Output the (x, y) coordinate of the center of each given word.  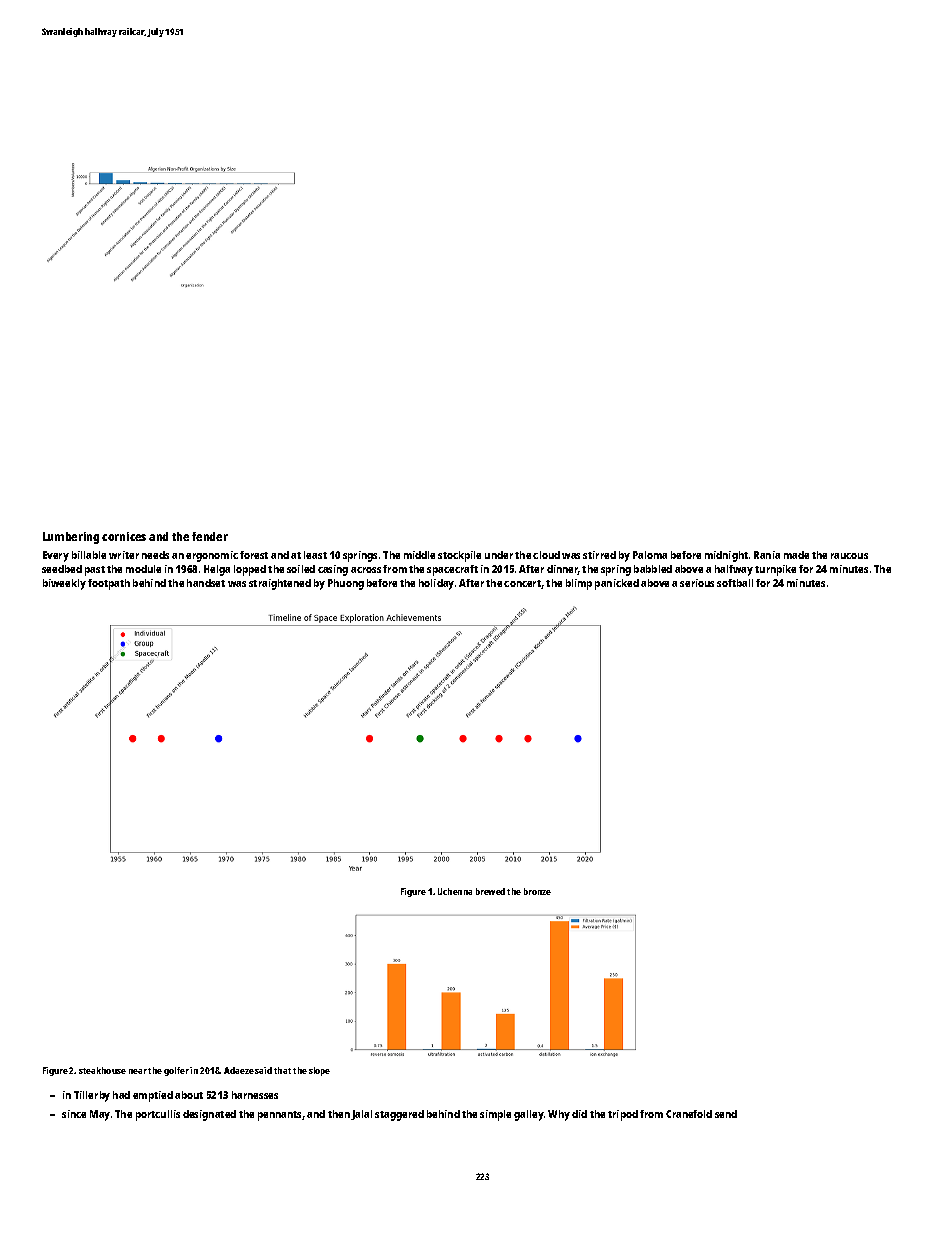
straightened (280, 584)
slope (319, 1071)
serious (697, 583)
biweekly (64, 584)
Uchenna (455, 891)
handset (206, 583)
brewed (490, 891)
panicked (617, 584)
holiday (436, 584)
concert (523, 584)
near (138, 1071)
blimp (579, 584)
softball (735, 583)
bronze (537, 891)
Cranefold (689, 1114)
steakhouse (102, 1070)
